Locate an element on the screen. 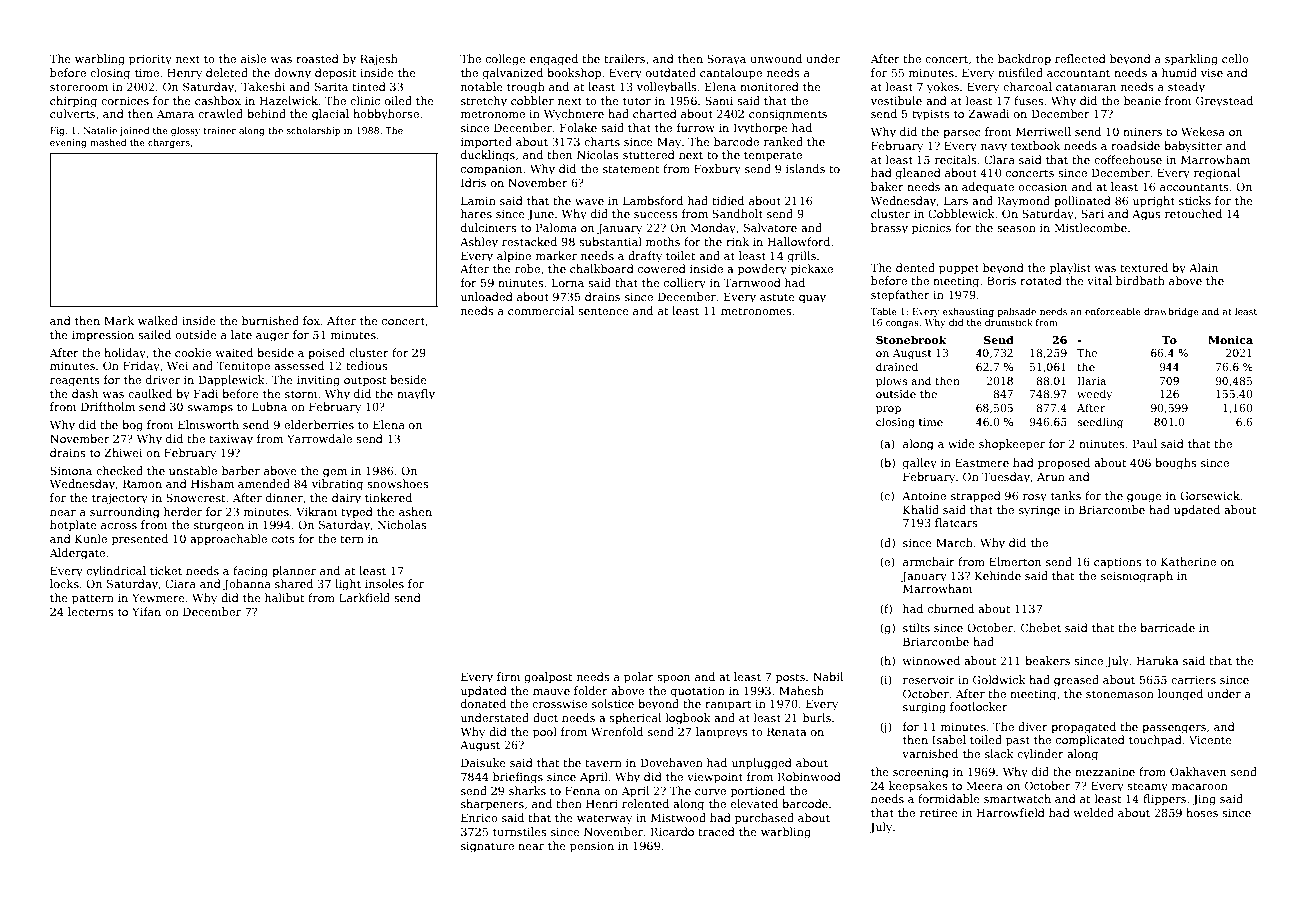  Antoine is located at coordinates (924, 496).
